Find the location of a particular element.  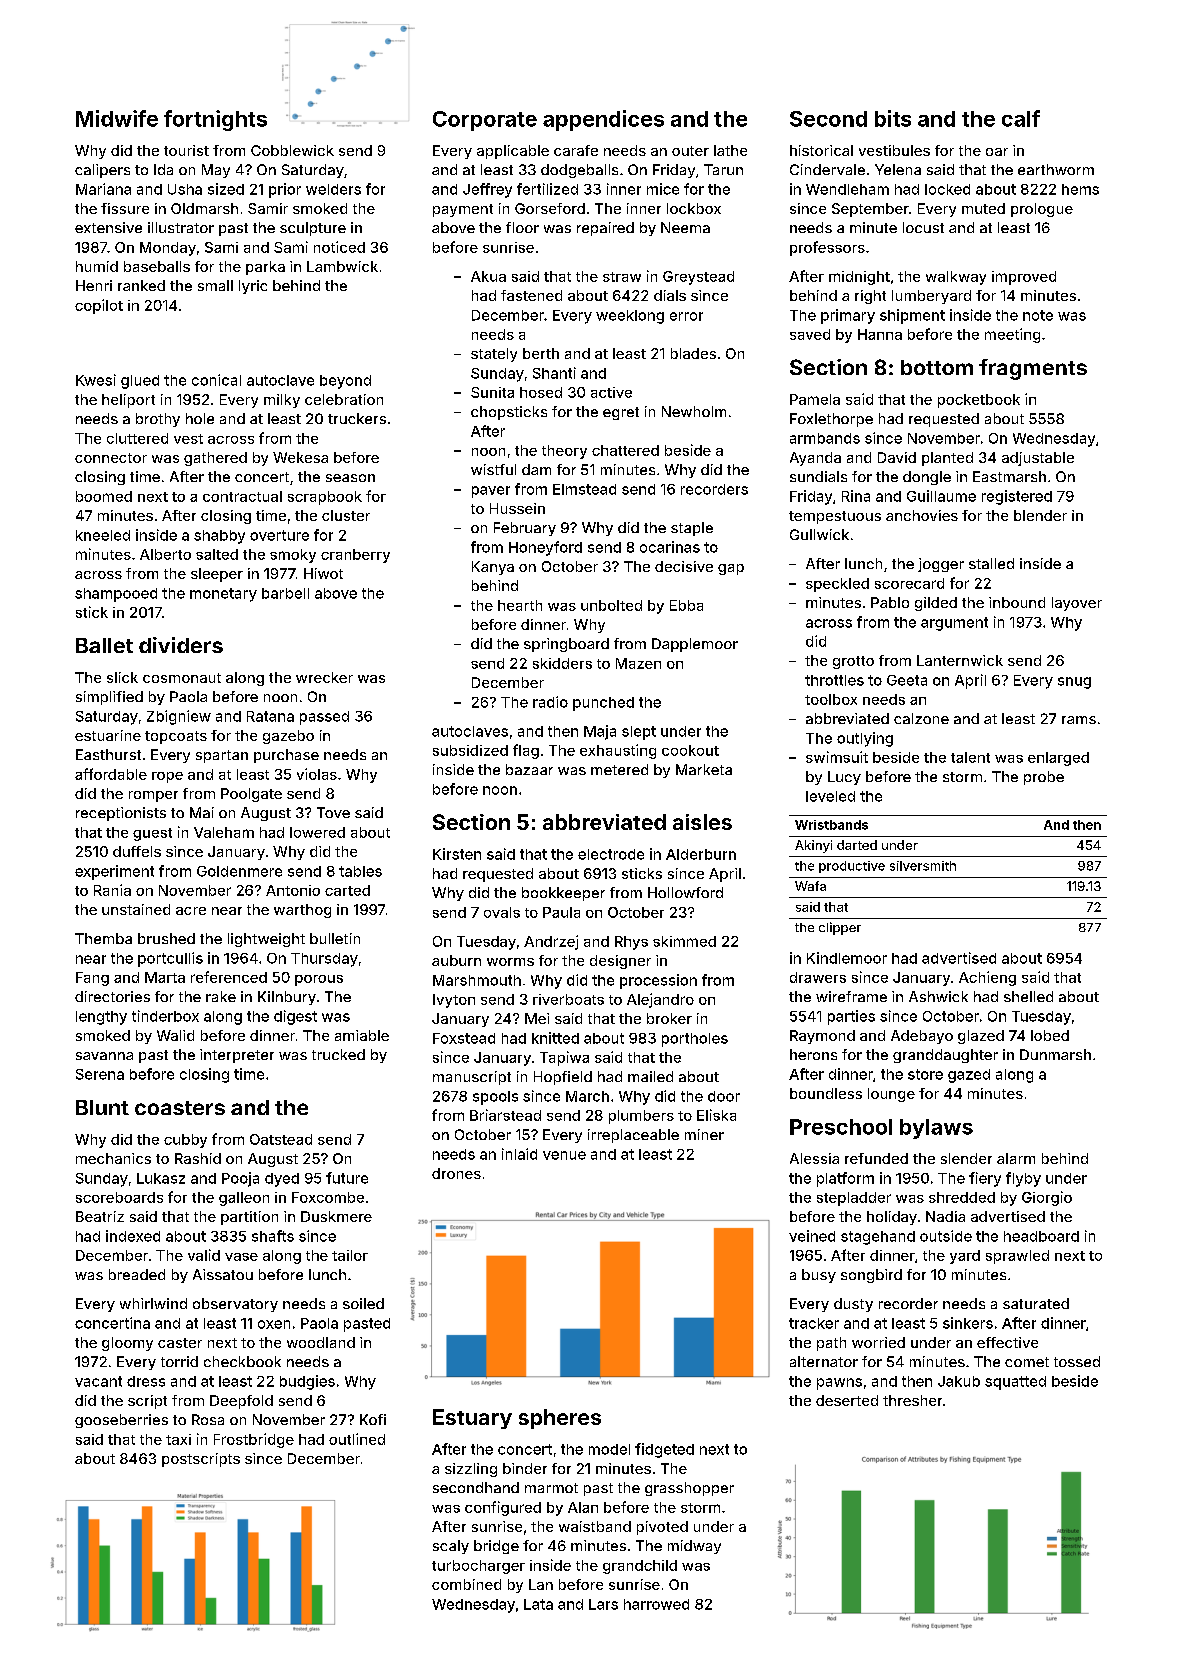

contractual is located at coordinates (242, 496).
